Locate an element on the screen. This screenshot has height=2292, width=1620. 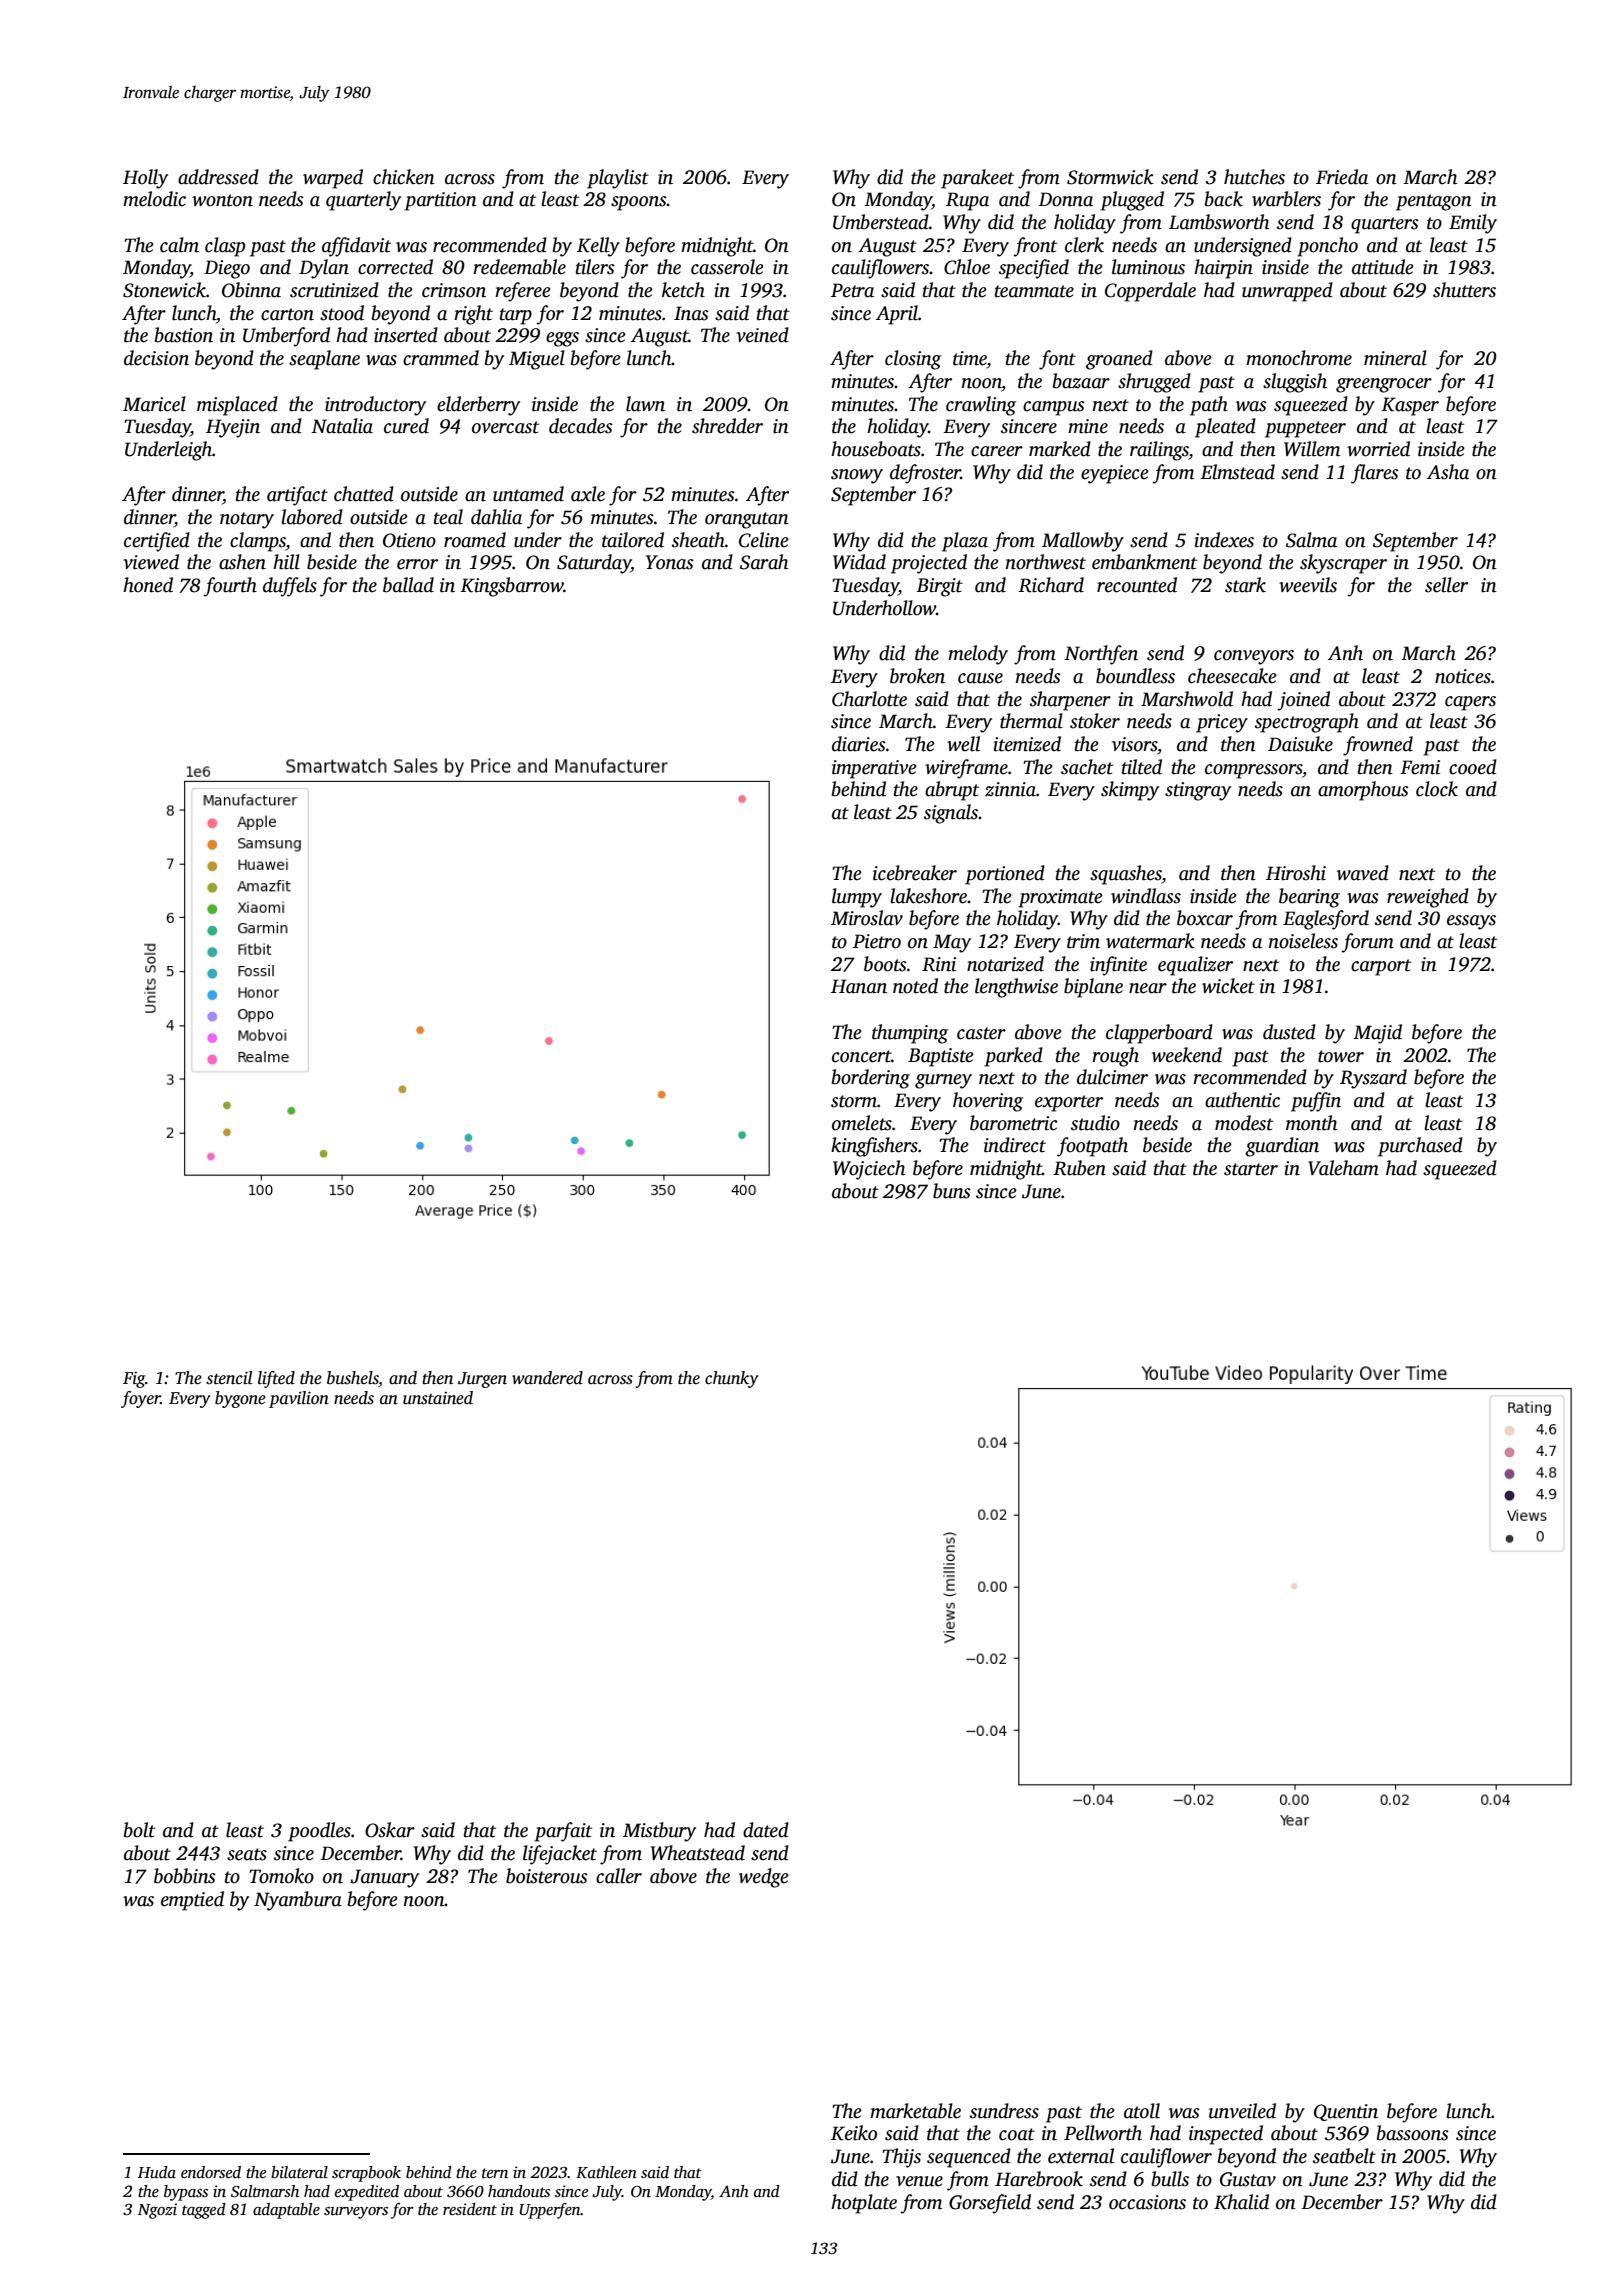
Yonas is located at coordinates (670, 562).
